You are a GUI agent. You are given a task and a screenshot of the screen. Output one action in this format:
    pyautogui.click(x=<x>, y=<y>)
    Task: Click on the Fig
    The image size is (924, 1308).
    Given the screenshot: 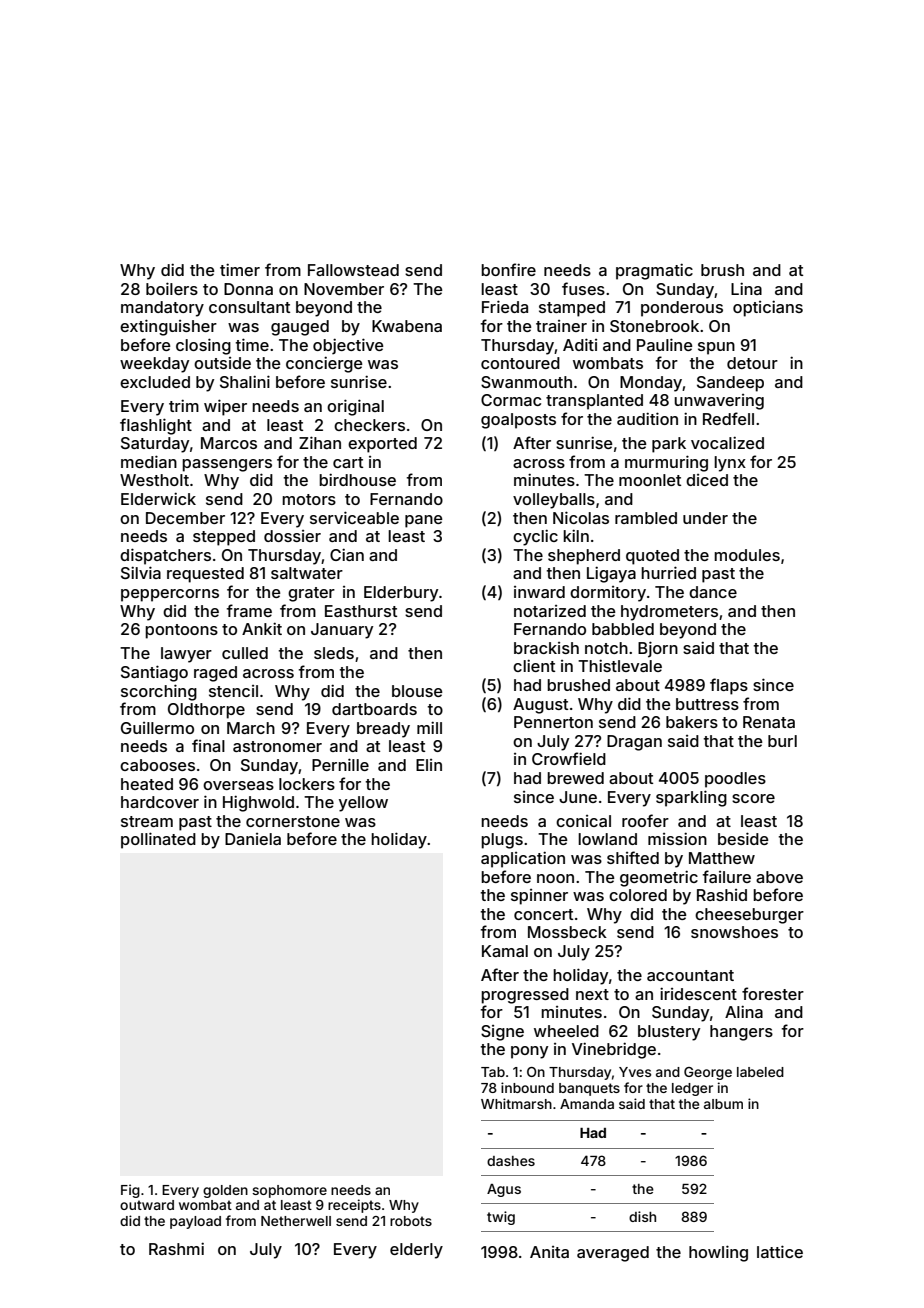 What is the action you would take?
    pyautogui.click(x=130, y=1191)
